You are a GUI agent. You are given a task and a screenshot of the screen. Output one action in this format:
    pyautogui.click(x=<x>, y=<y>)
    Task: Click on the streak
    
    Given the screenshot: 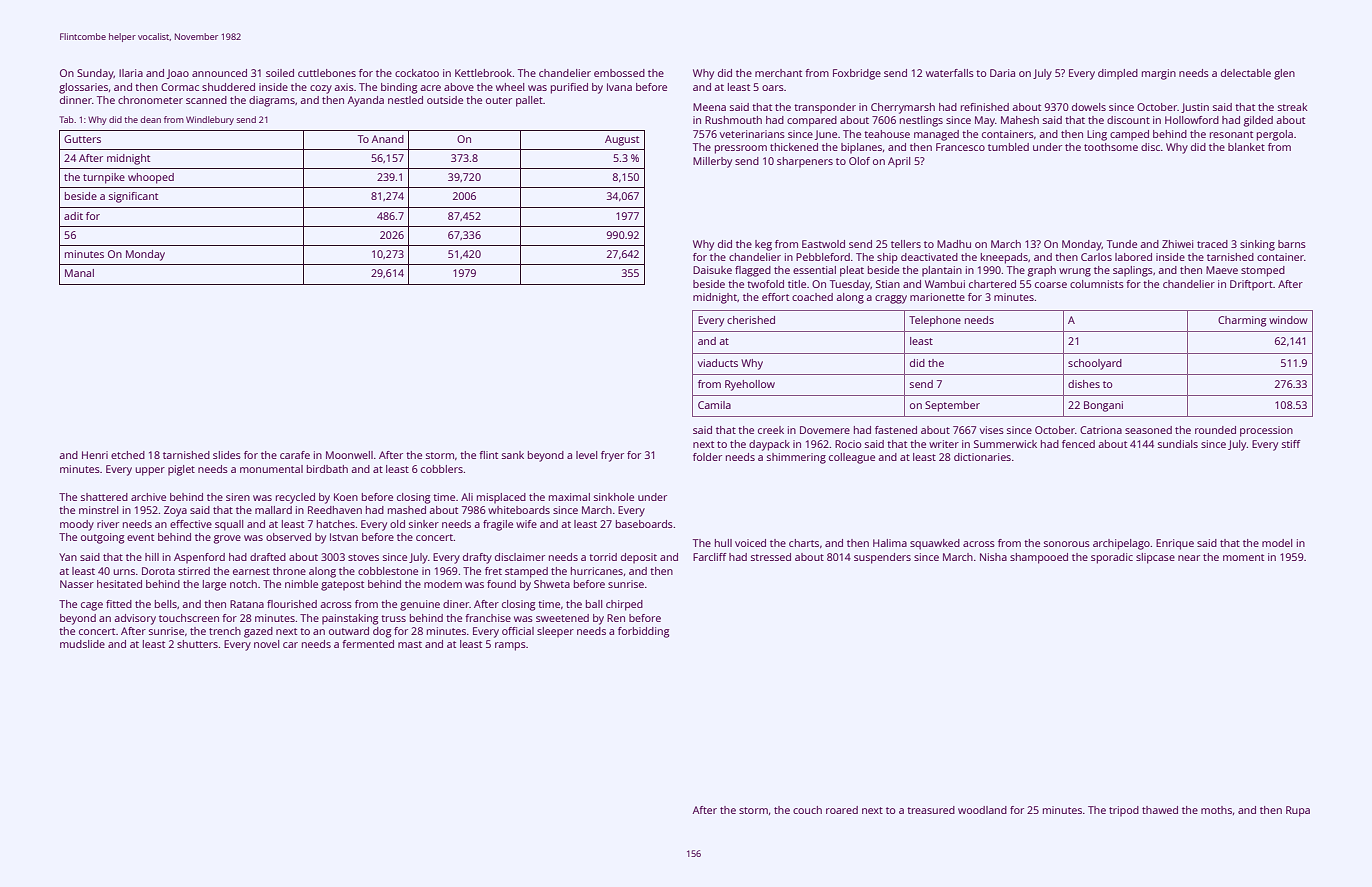 What is the action you would take?
    pyautogui.click(x=1293, y=107)
